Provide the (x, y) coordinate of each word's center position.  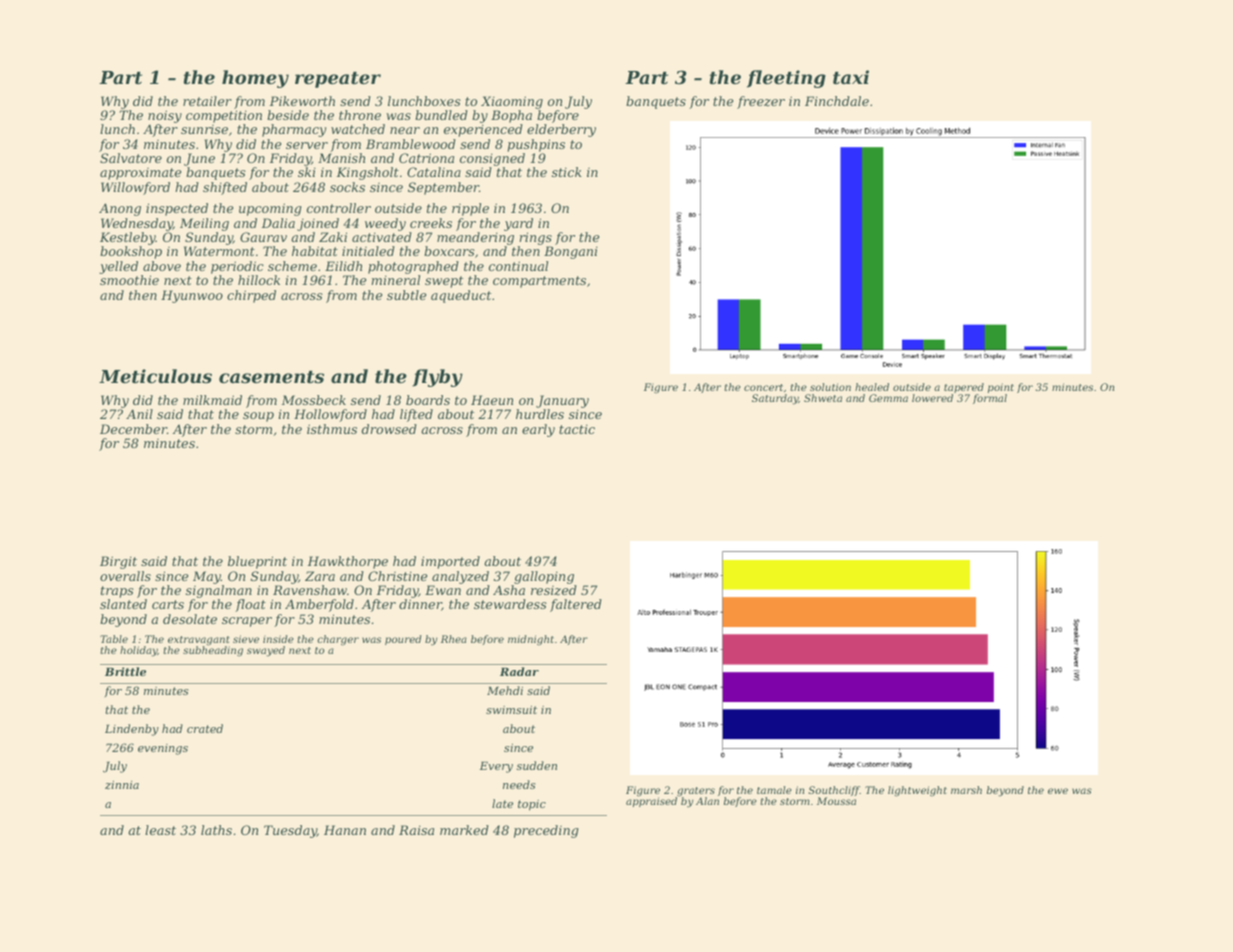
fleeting (786, 79)
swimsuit (511, 710)
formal (990, 399)
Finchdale (837, 101)
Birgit (118, 562)
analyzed (460, 577)
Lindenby (132, 730)
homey (255, 79)
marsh (966, 790)
